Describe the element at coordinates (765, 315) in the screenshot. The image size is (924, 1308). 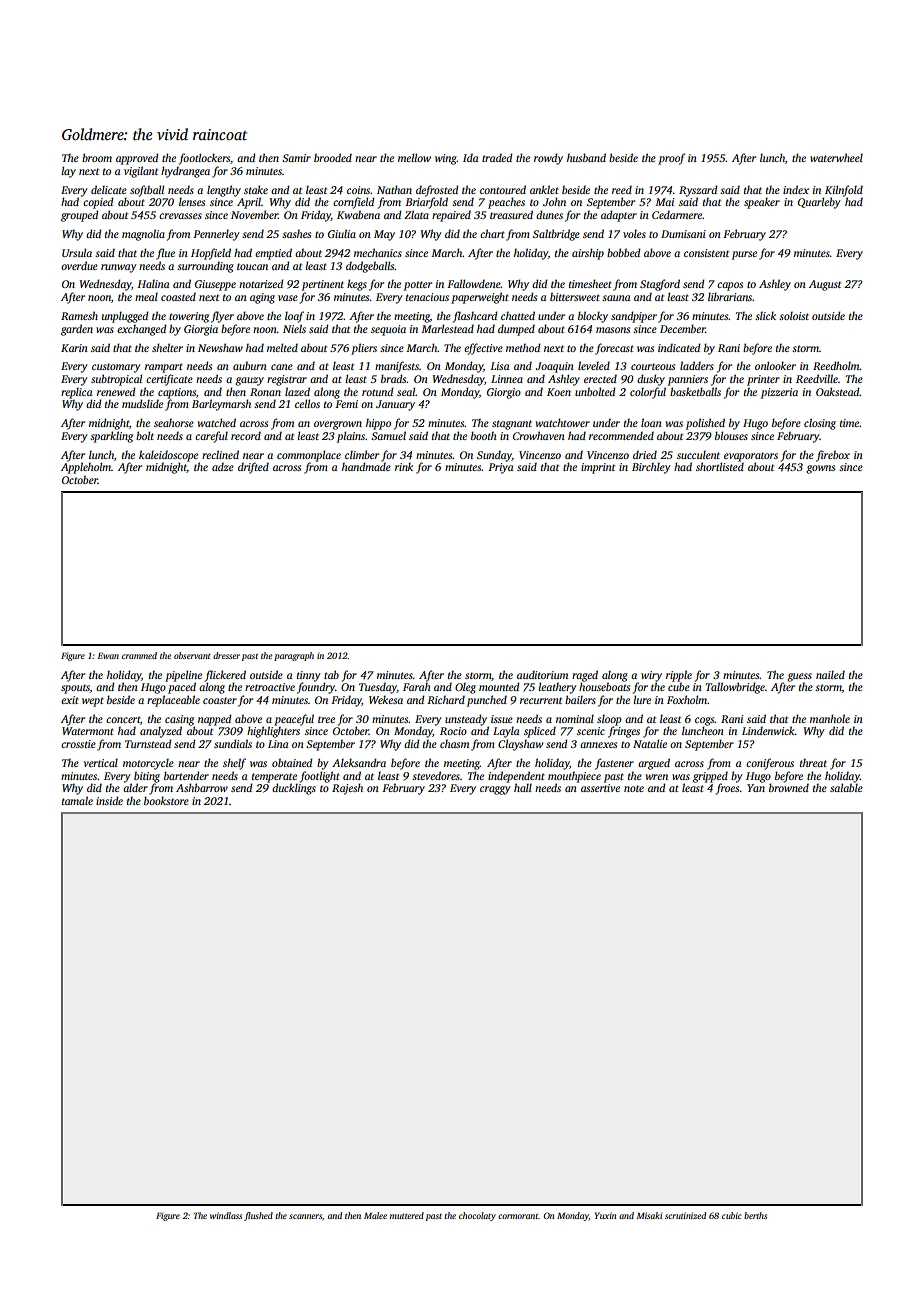
I see `slick` at that location.
